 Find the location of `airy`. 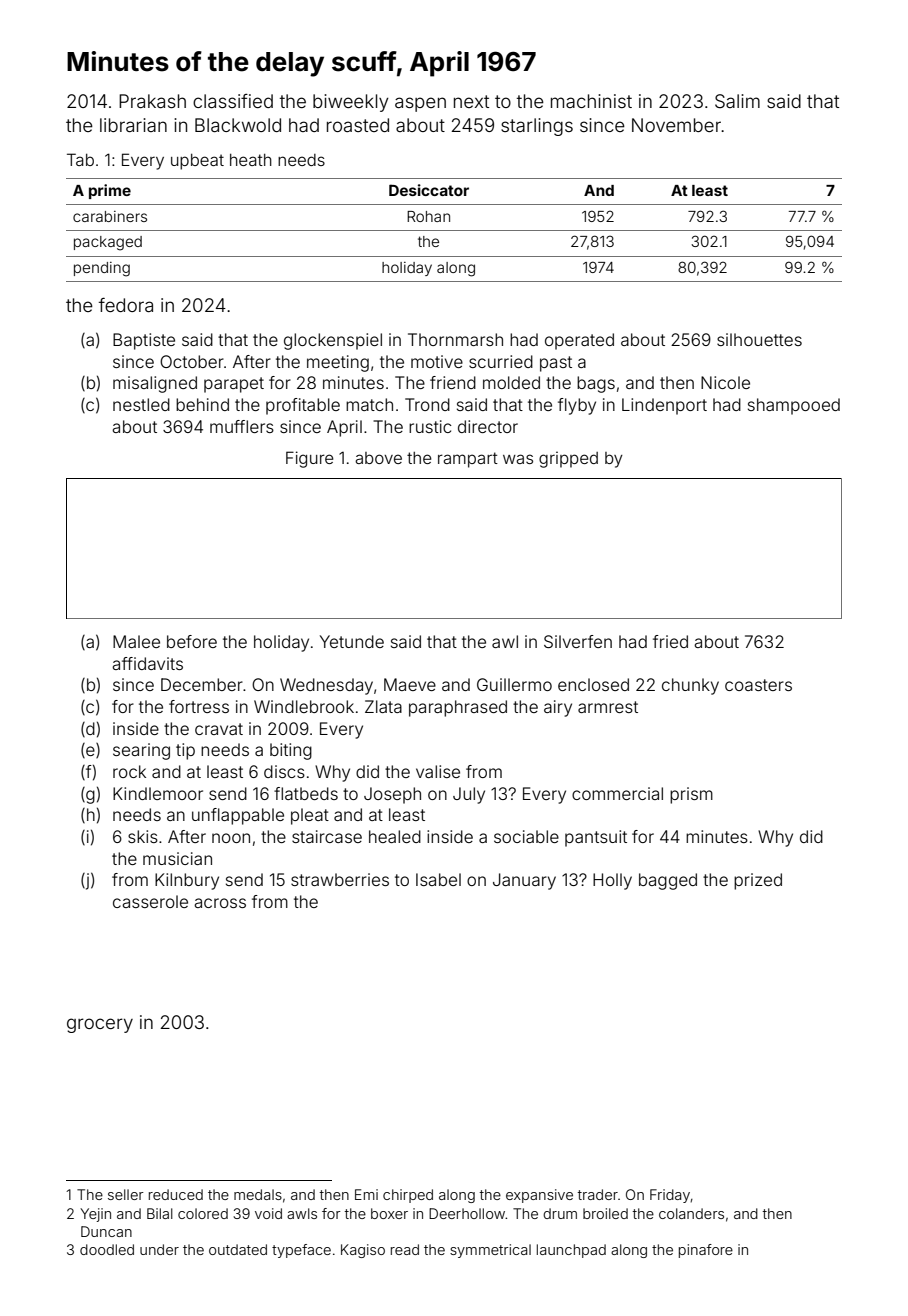

airy is located at coordinates (558, 708).
